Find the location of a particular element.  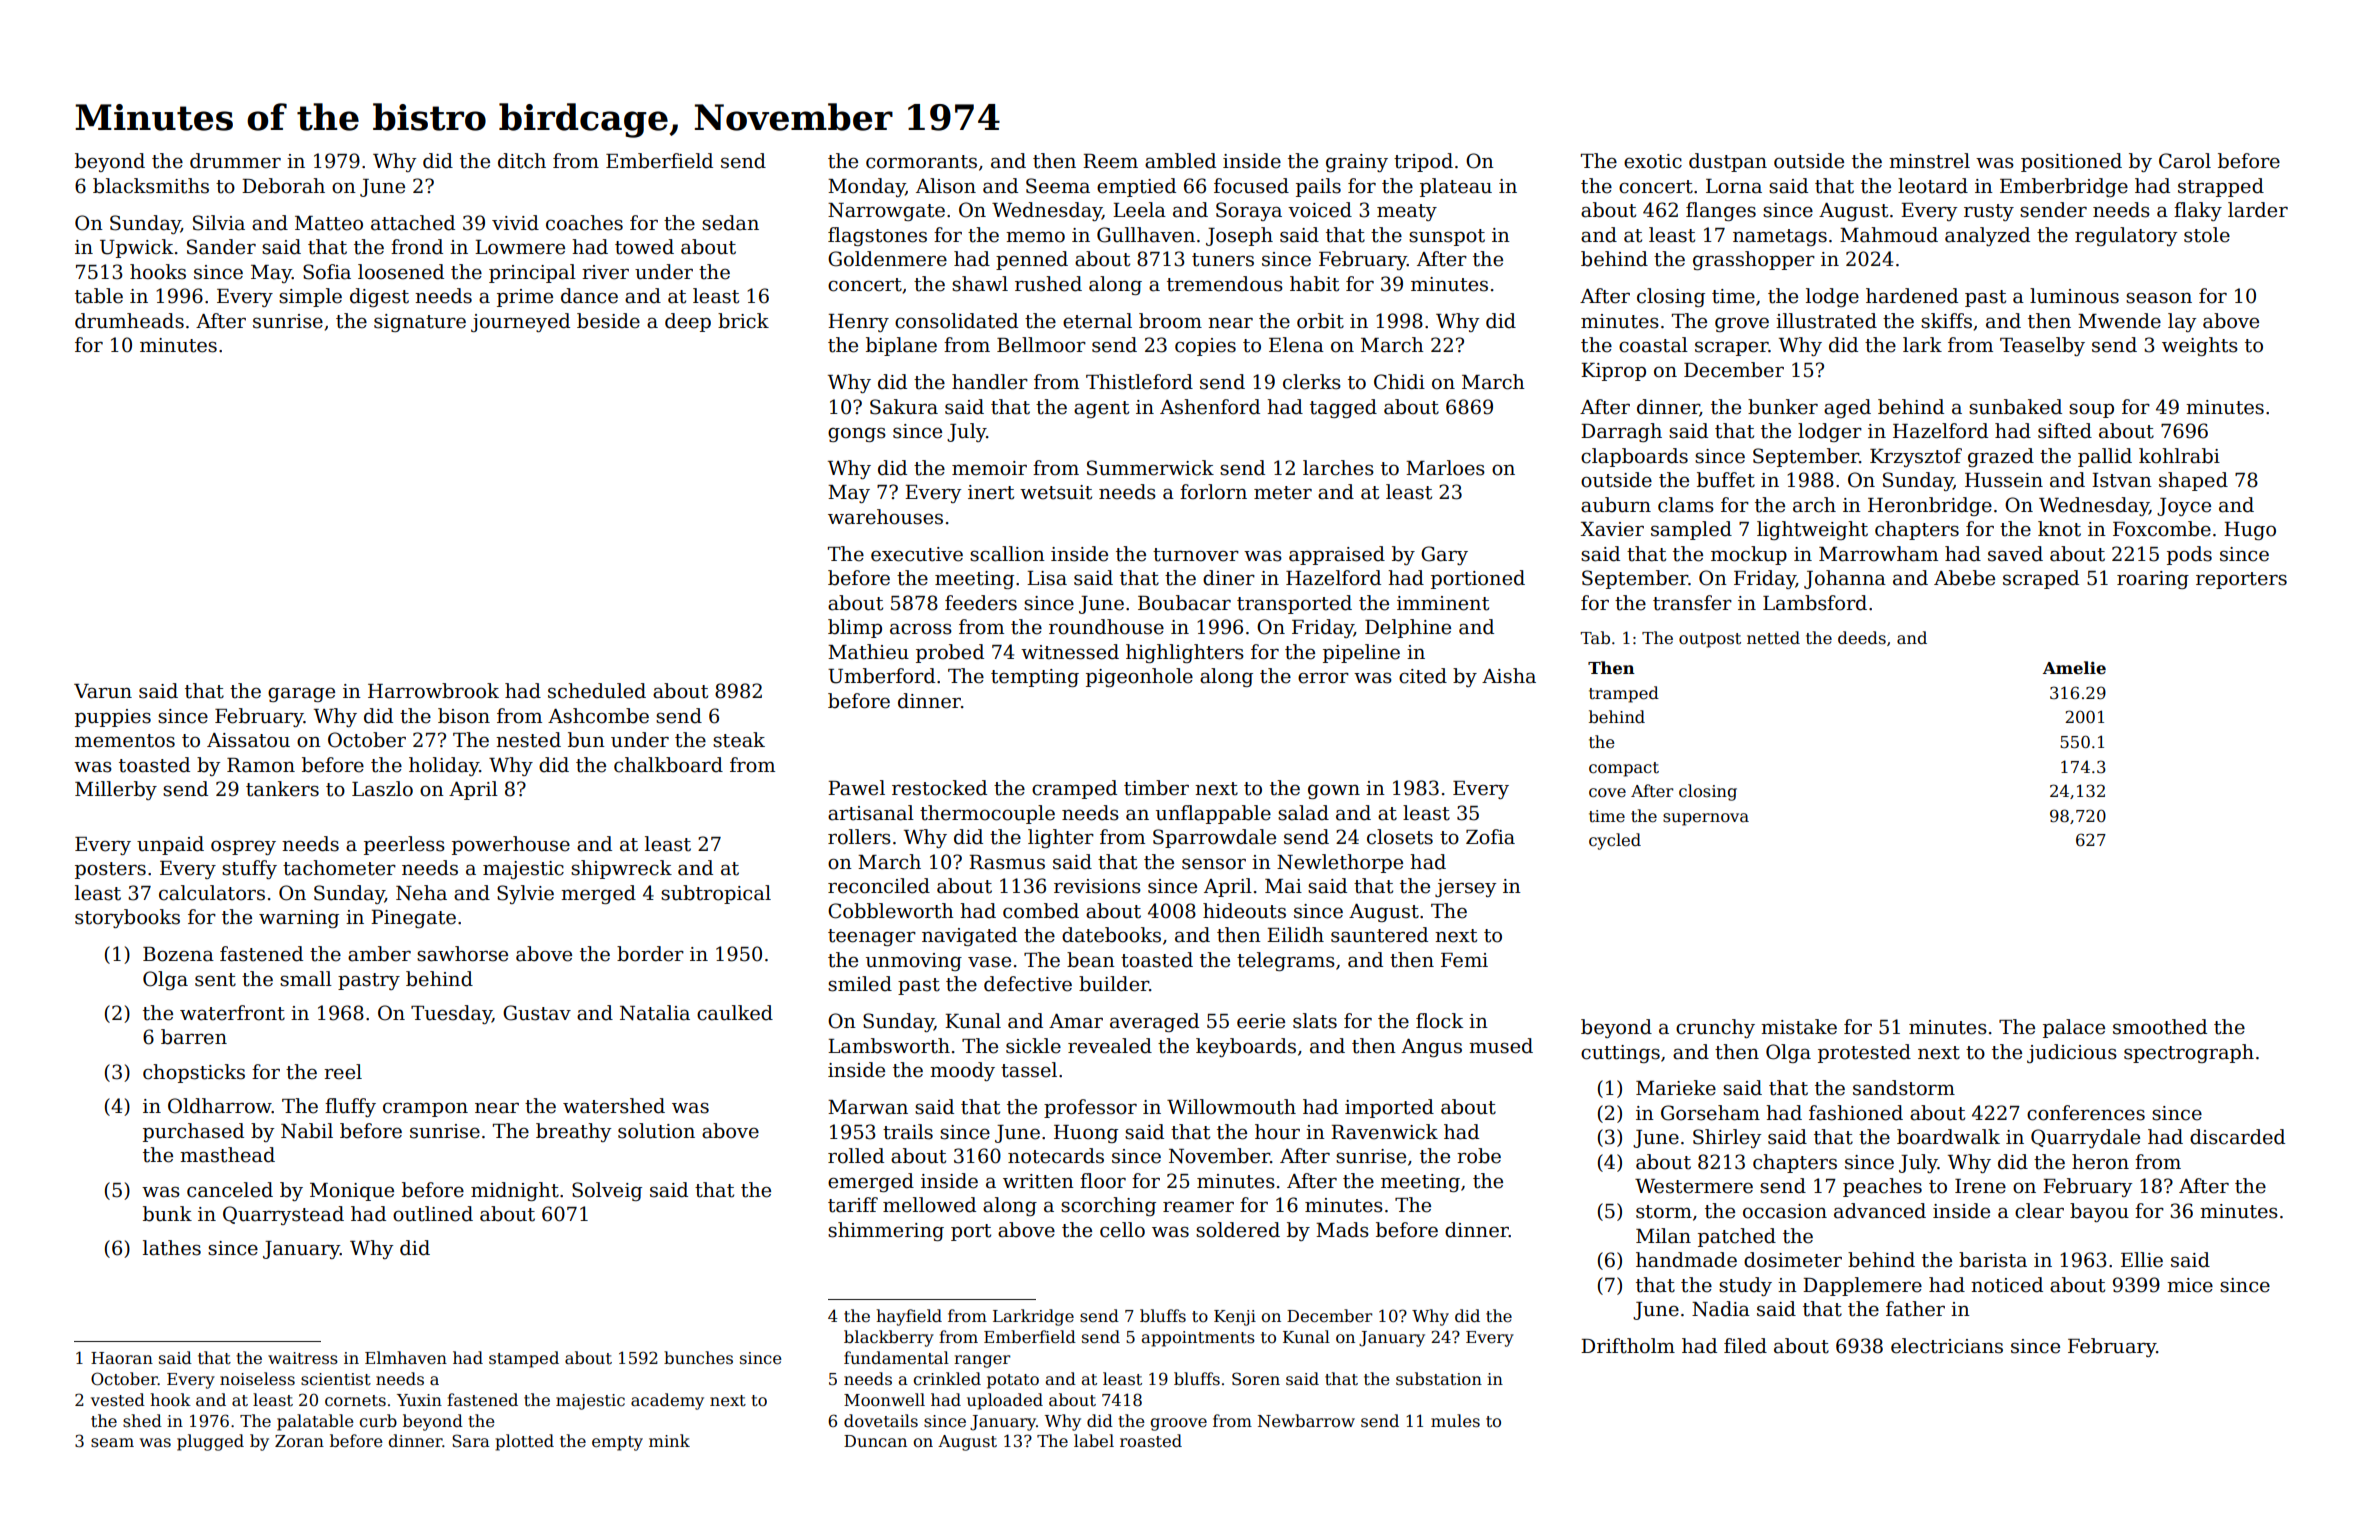

breathy is located at coordinates (573, 1132).
